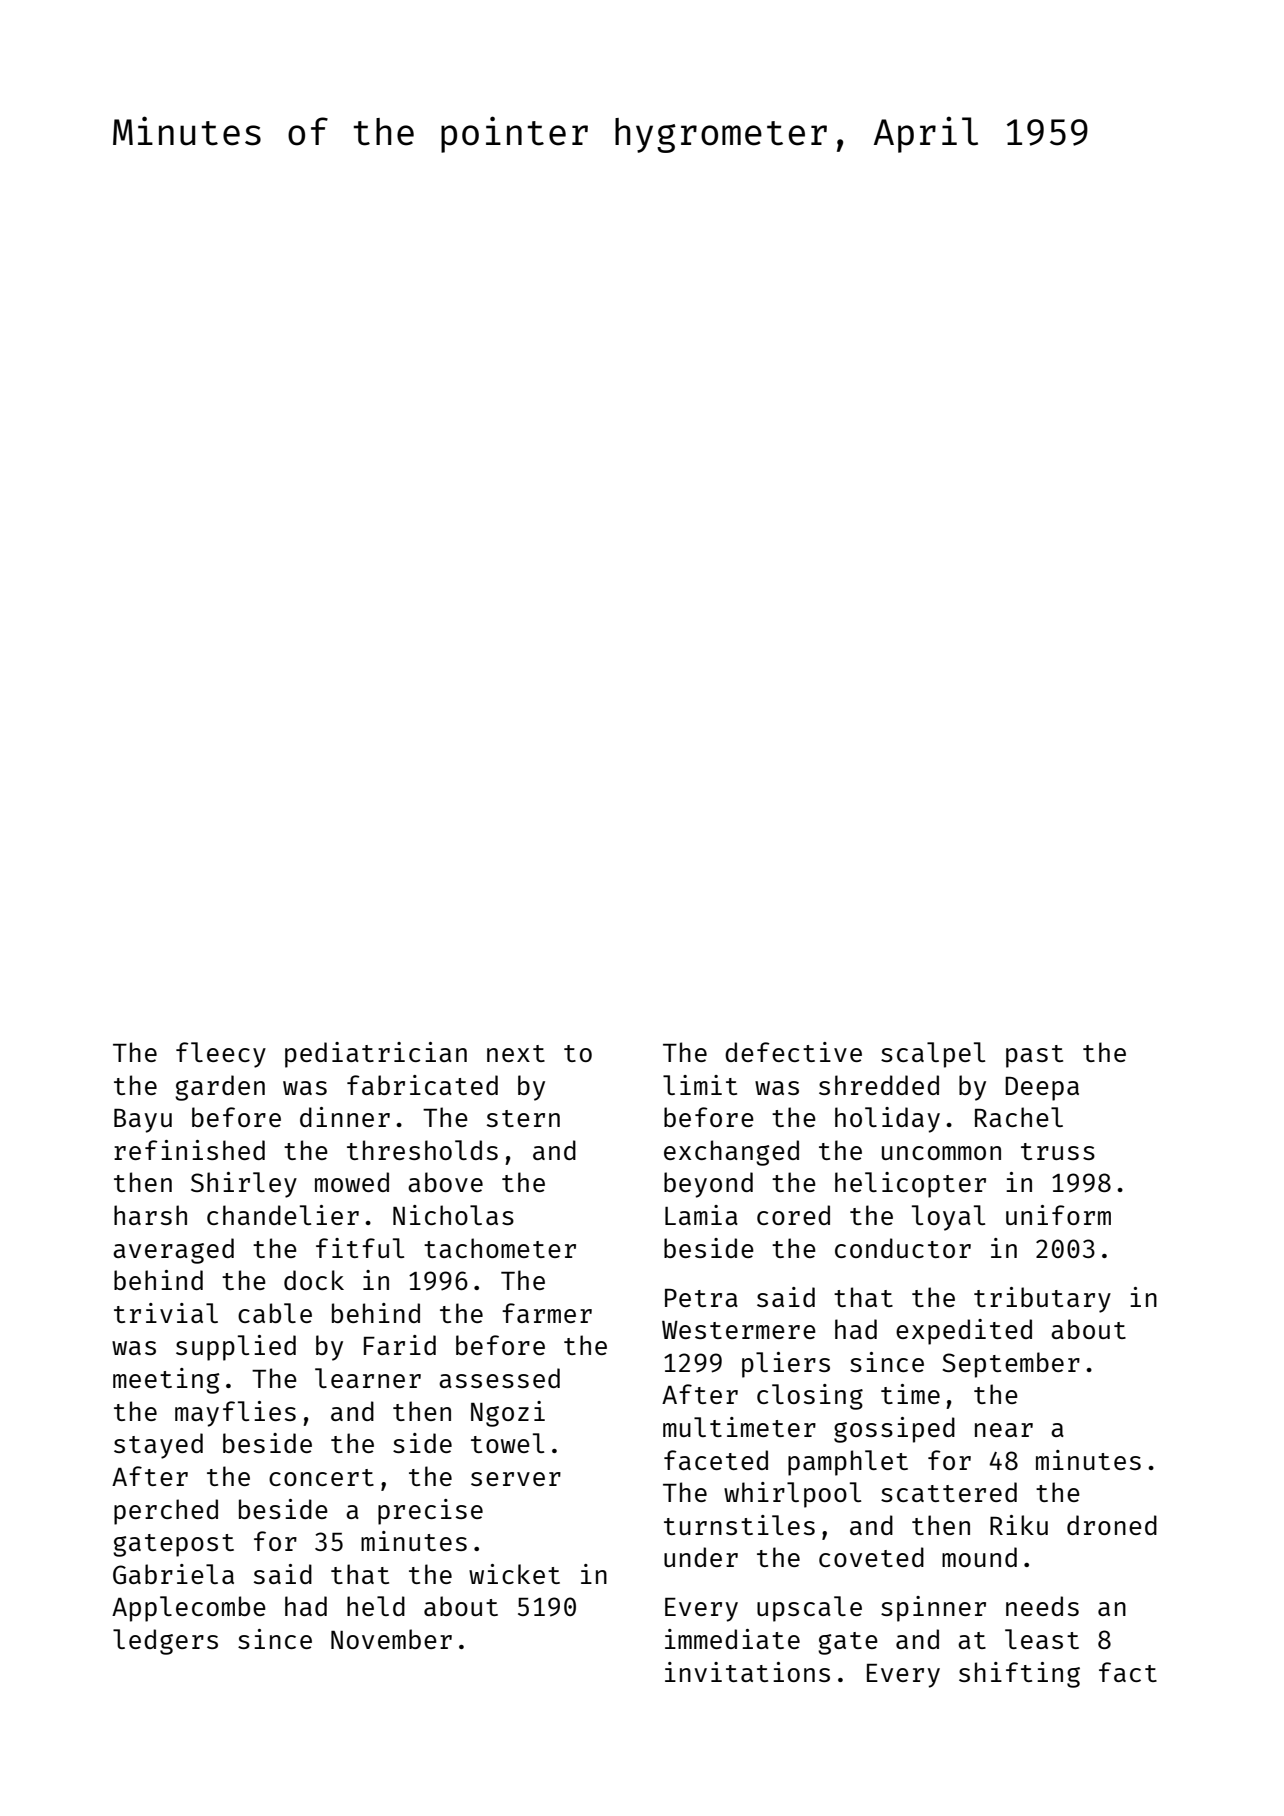 This screenshot has height=1816, width=1284. What do you see at coordinates (747, 1672) in the screenshot?
I see `invitations` at bounding box center [747, 1672].
